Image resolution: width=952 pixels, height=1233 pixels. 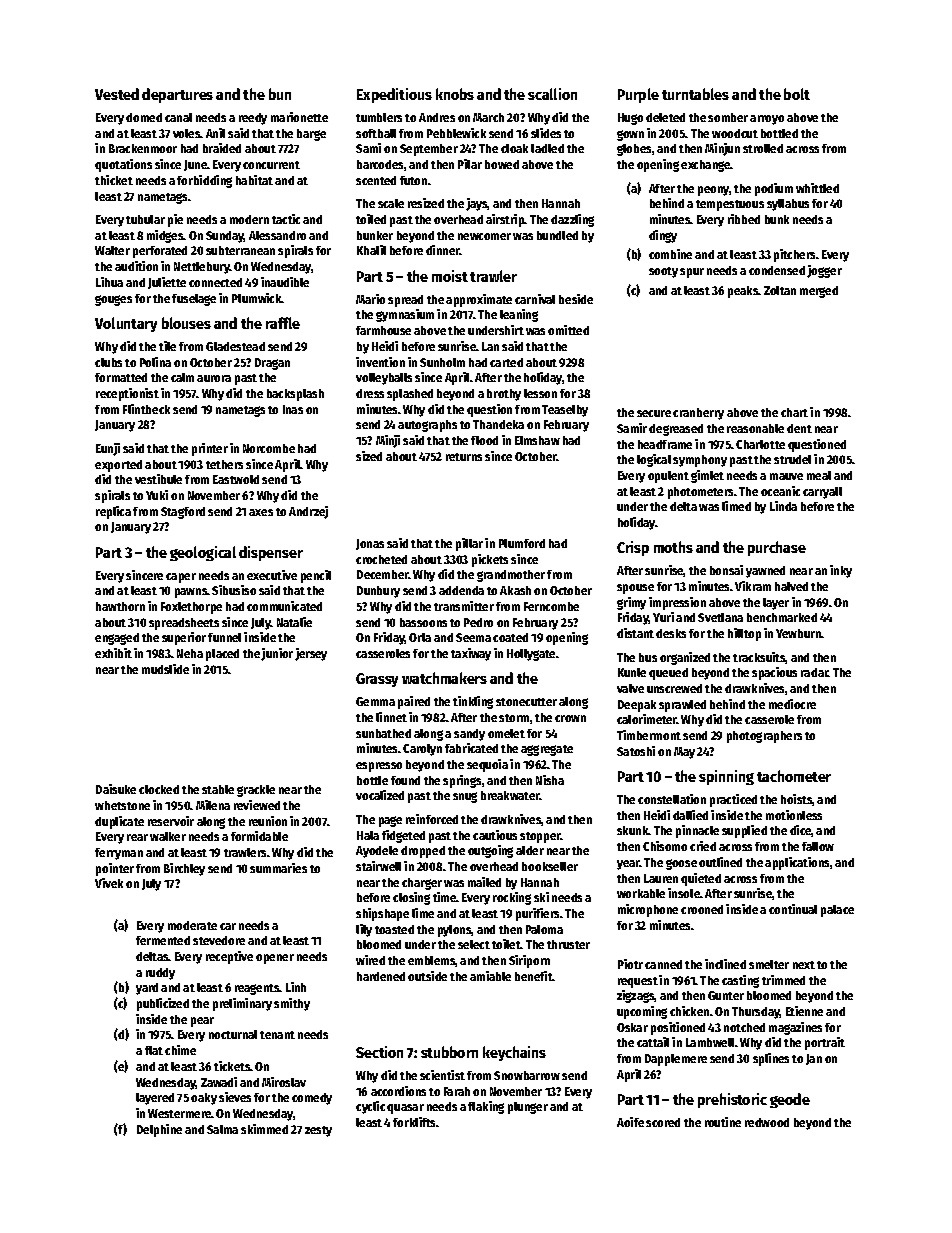 I want to click on Vested, so click(x=117, y=94).
